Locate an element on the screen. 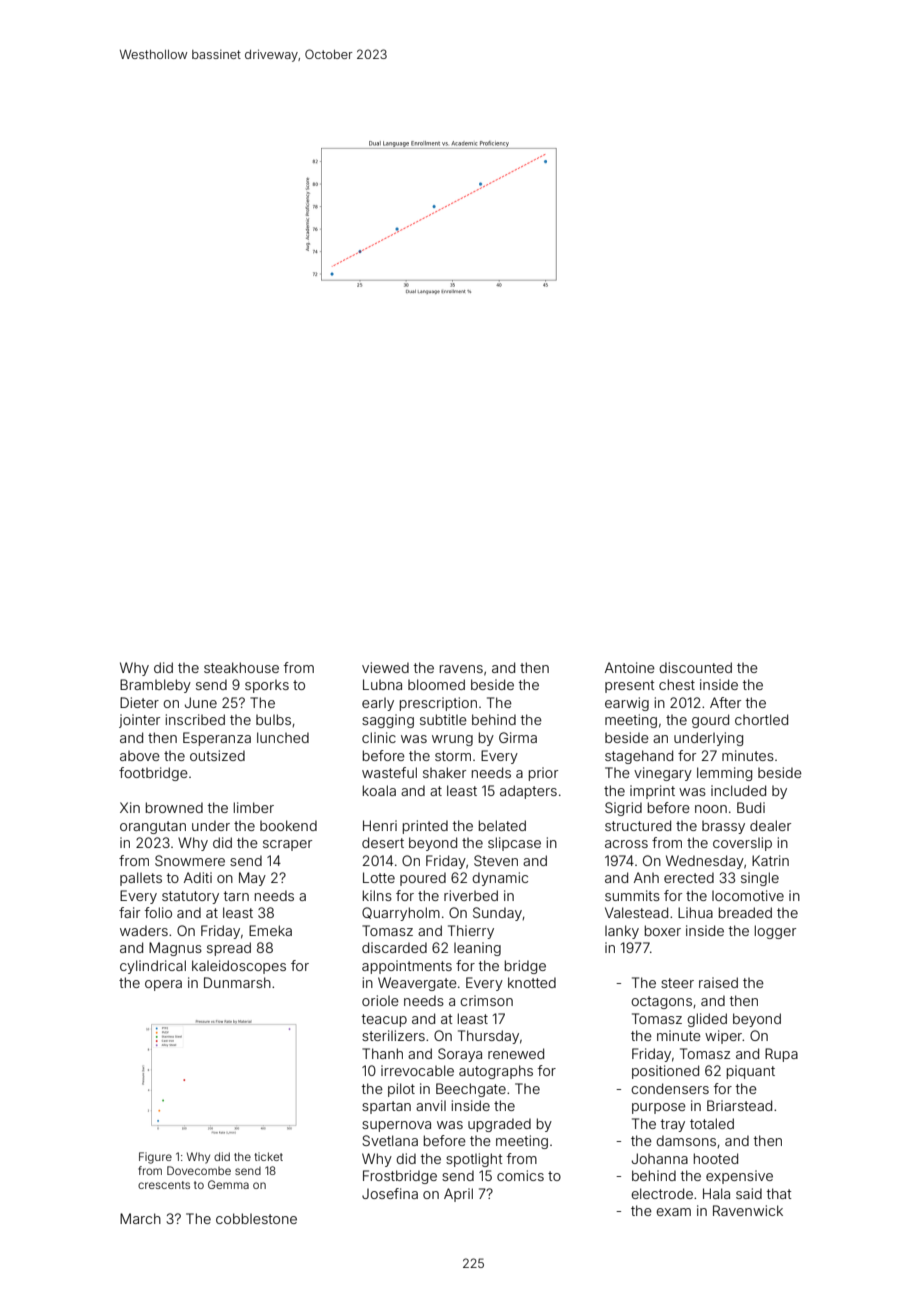  Josefina is located at coordinates (390, 1193).
